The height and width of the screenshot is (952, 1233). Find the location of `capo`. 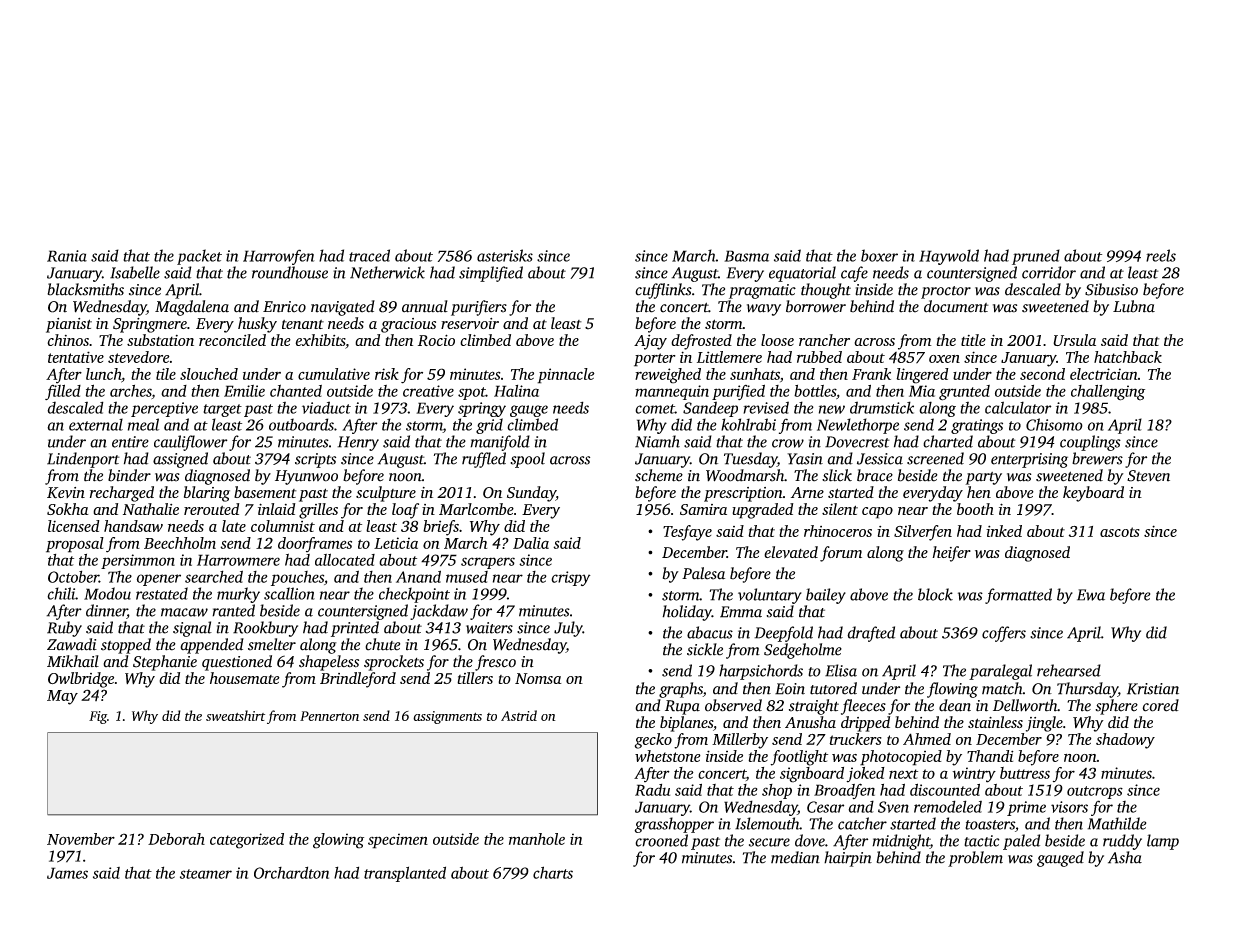

capo is located at coordinates (877, 513).
